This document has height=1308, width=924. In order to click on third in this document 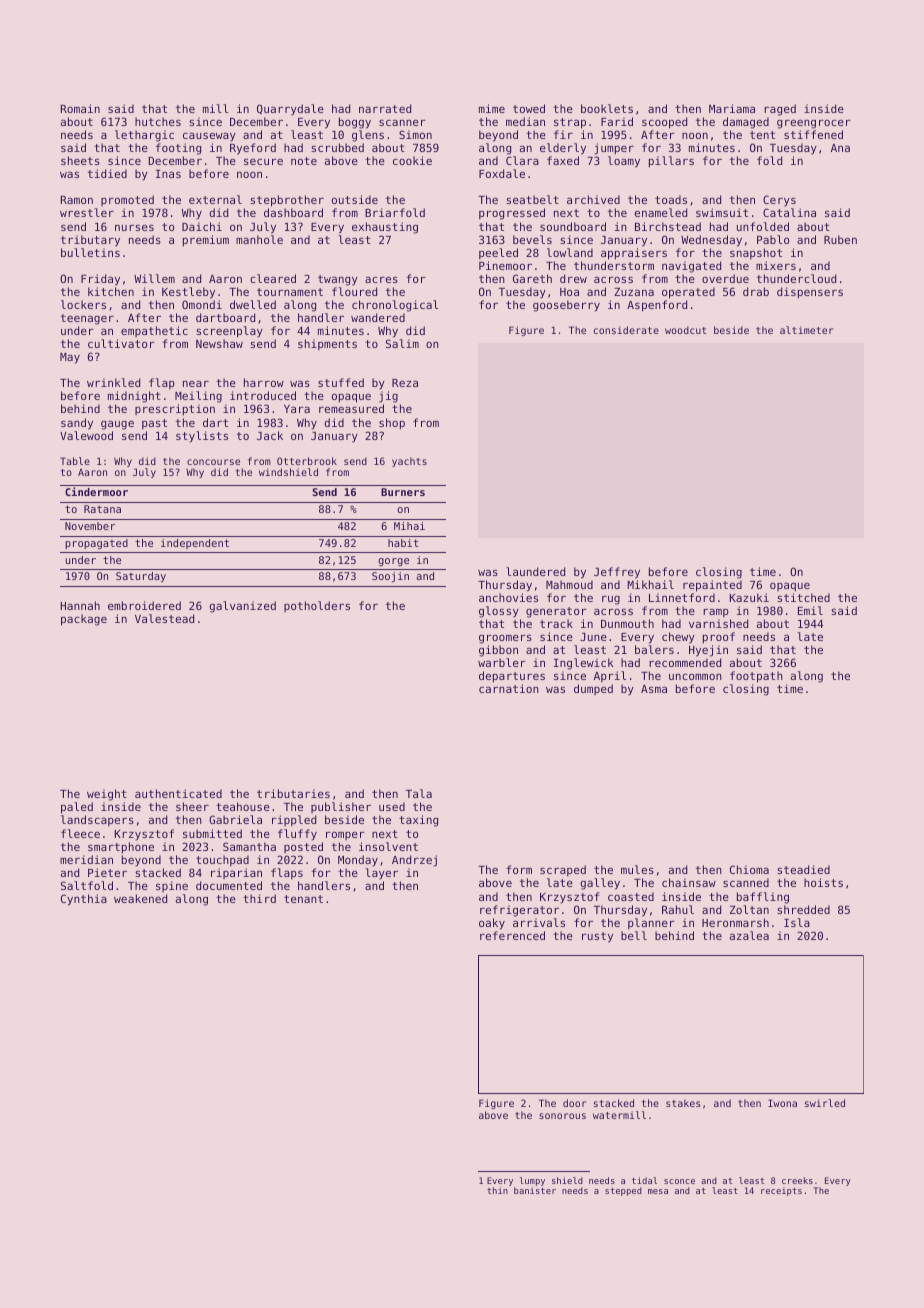, I will do `click(259, 898)`.
